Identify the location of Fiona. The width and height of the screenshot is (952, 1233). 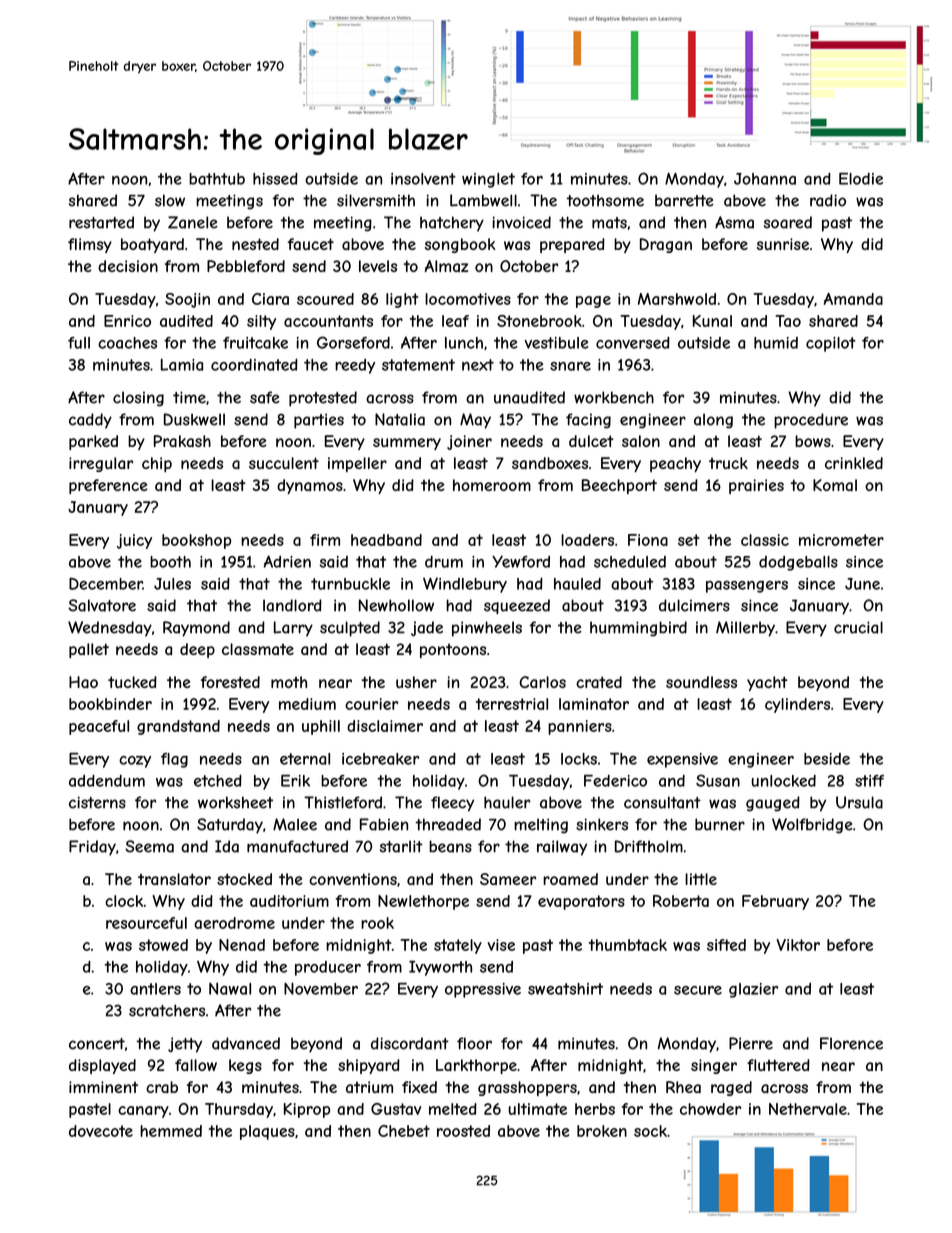
(648, 540).
